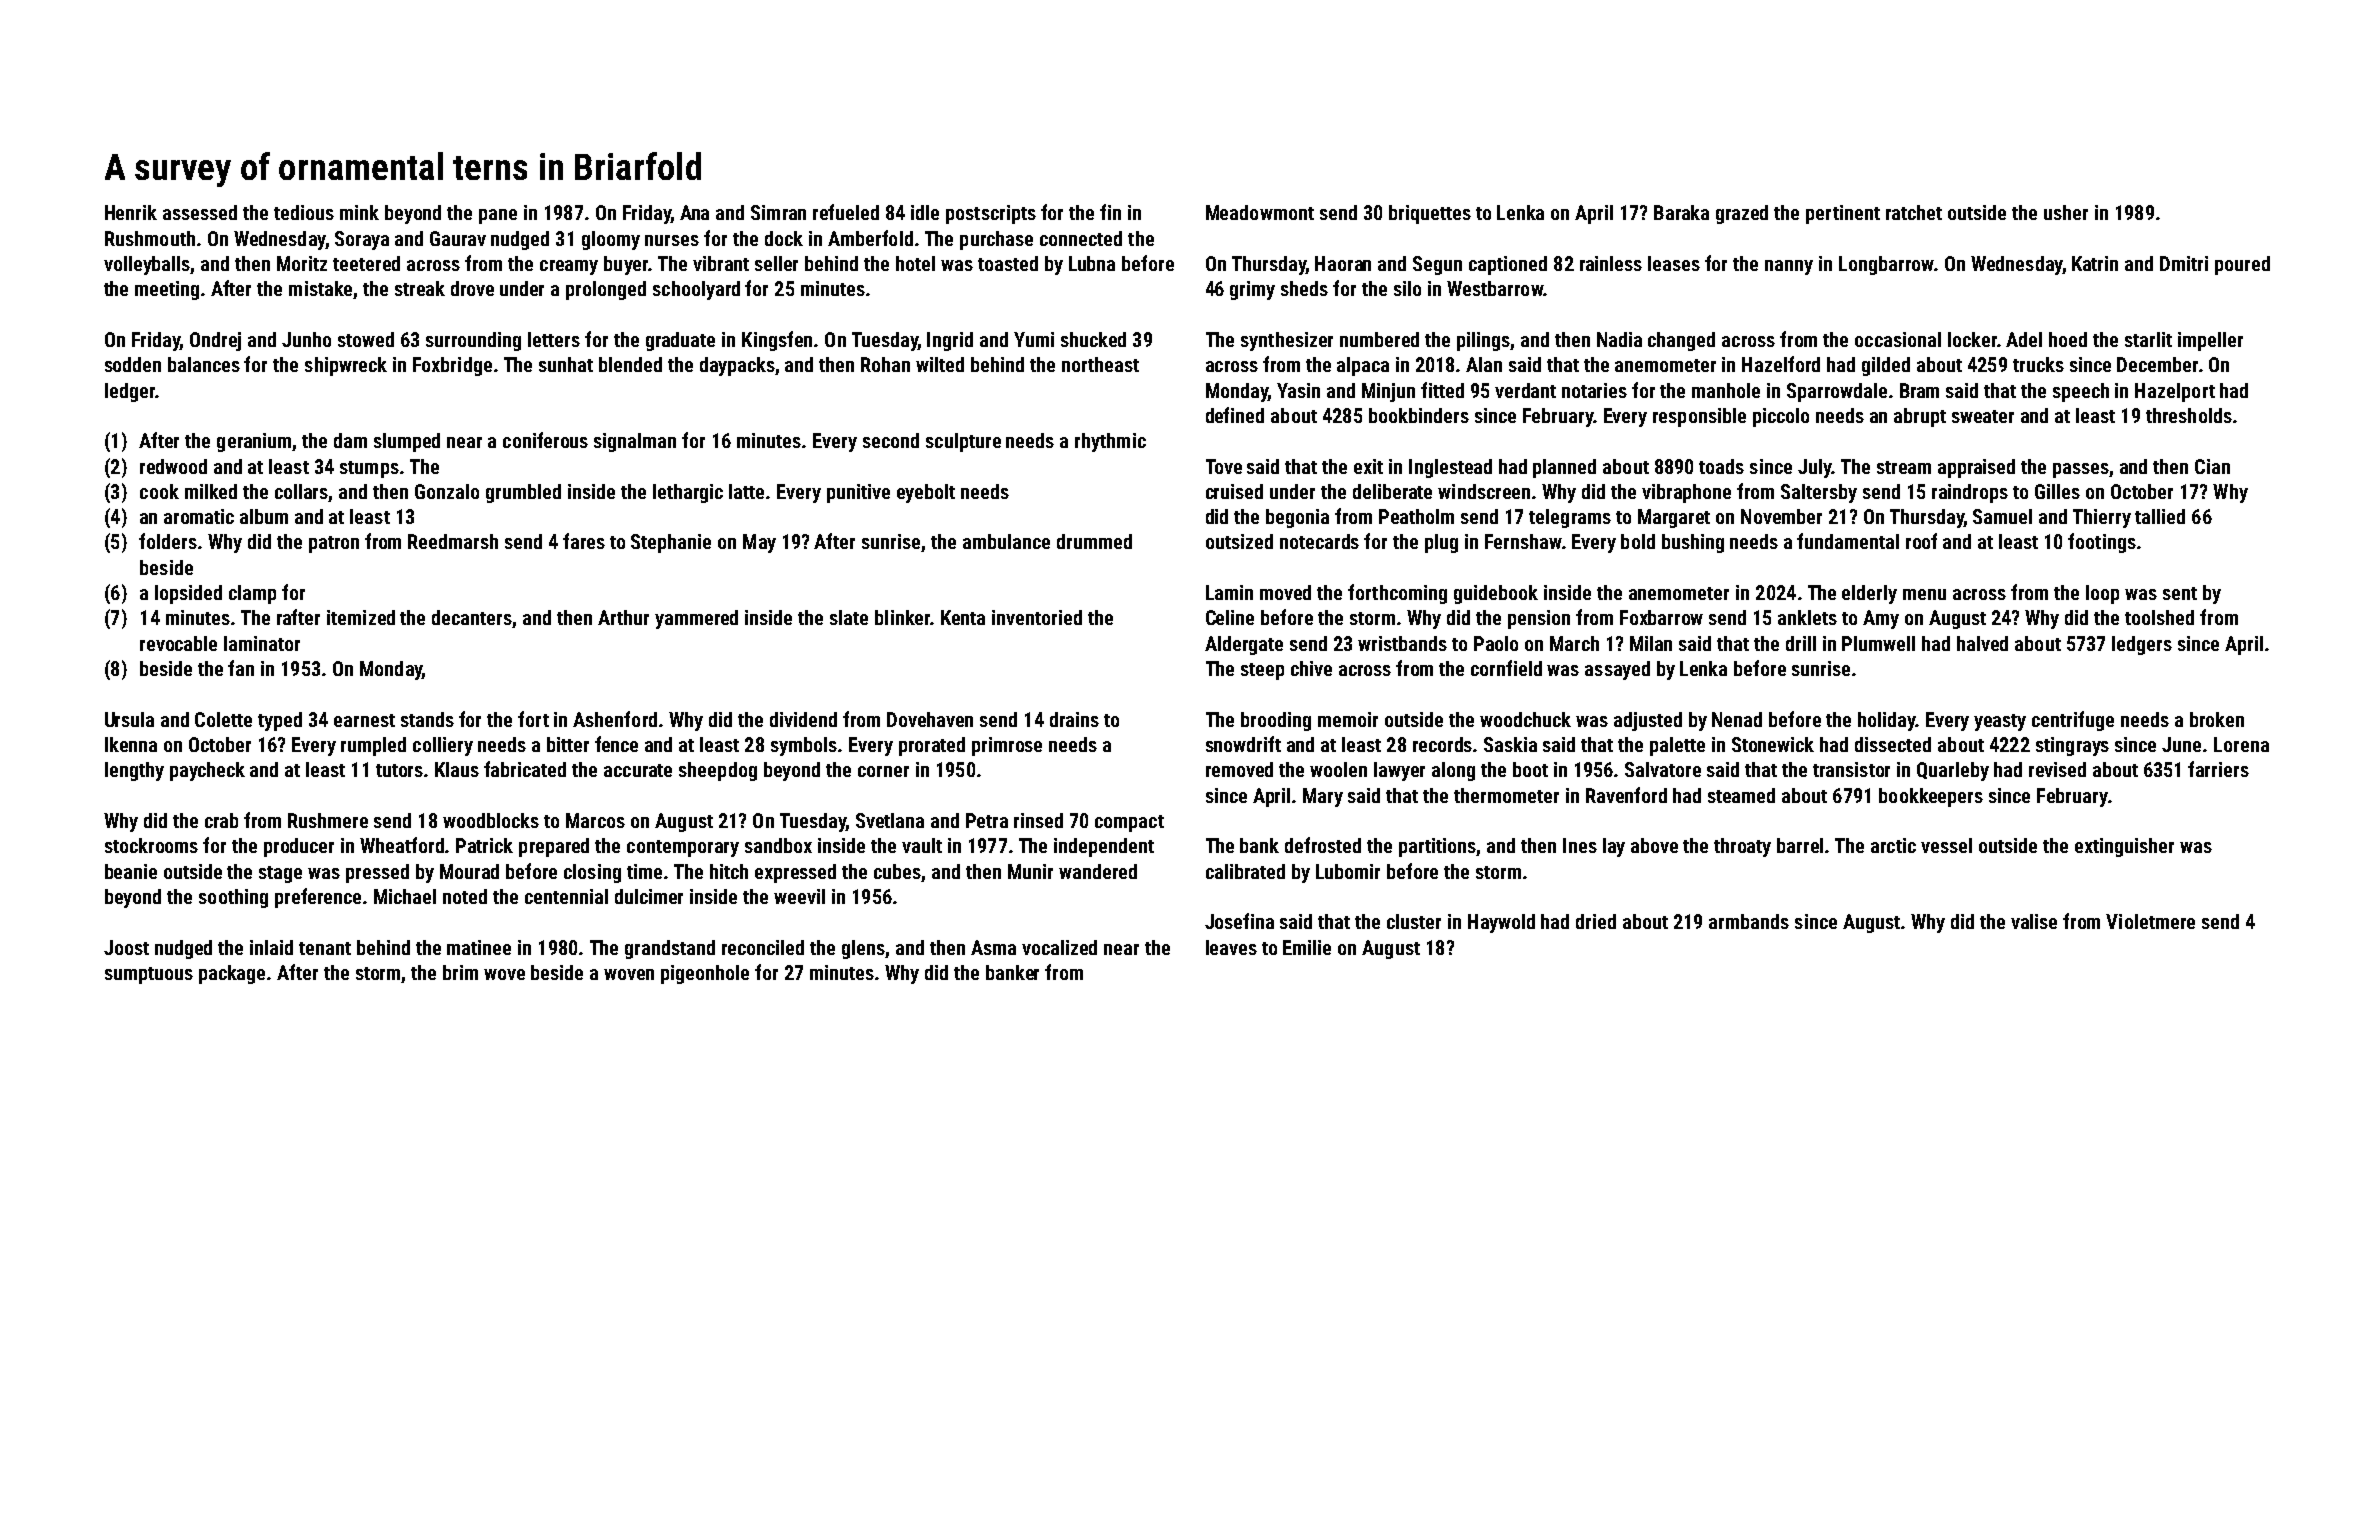 The height and width of the image is (1540, 2380). I want to click on Meadowmont, so click(1260, 212).
